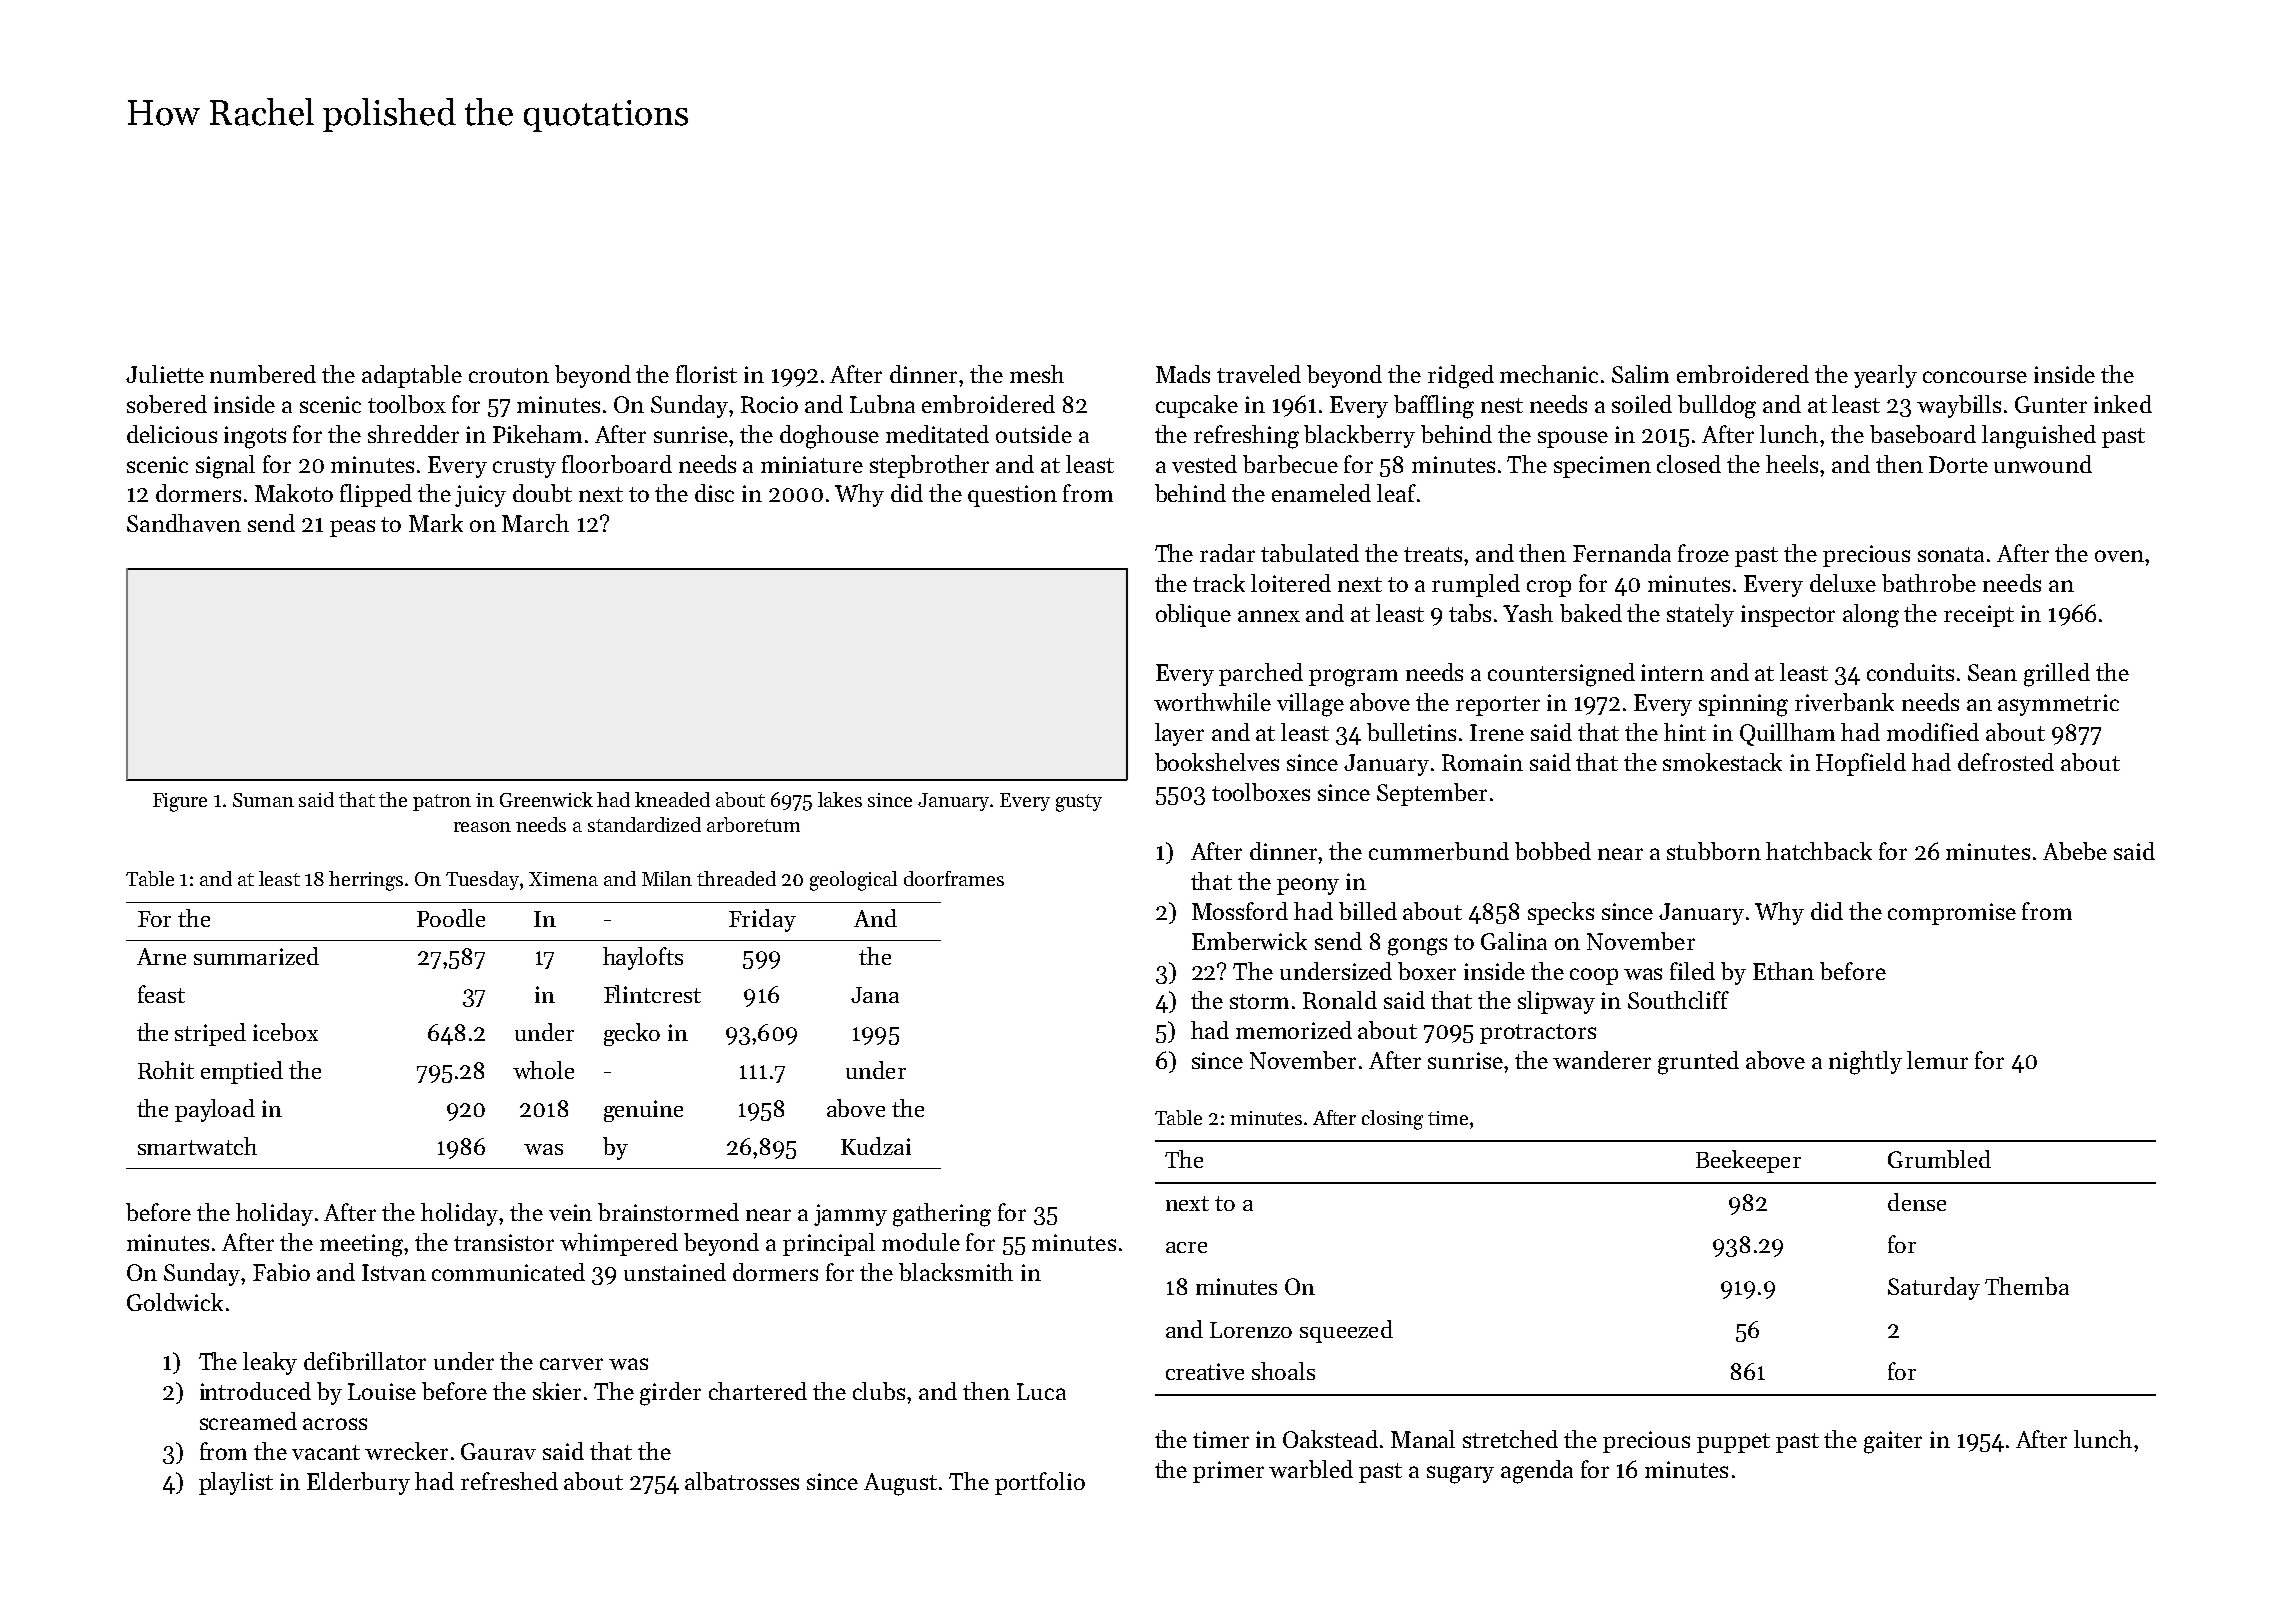 The image size is (2282, 1614). What do you see at coordinates (285, 1032) in the page?
I see `icebox` at bounding box center [285, 1032].
